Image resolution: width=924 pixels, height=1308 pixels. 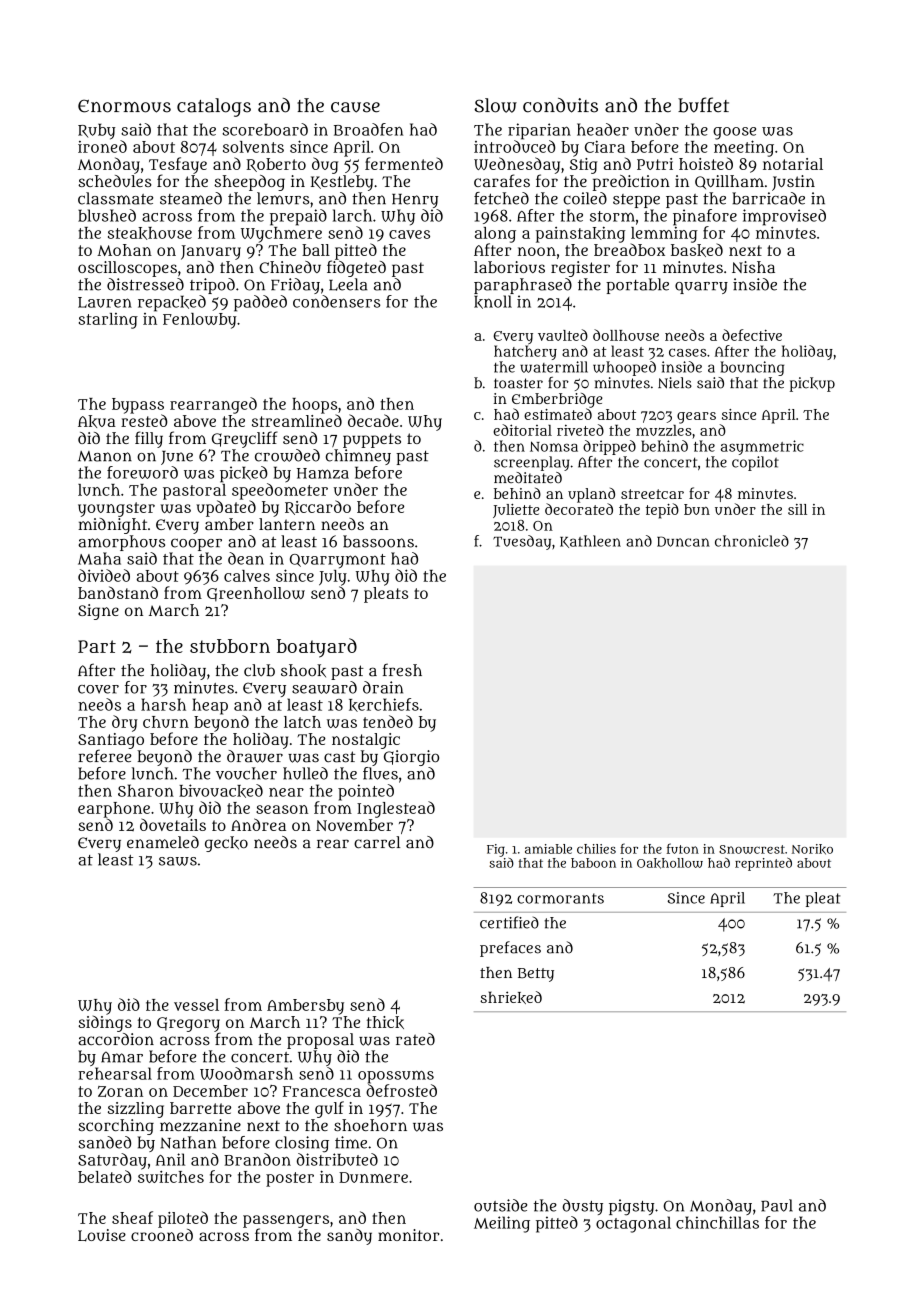 I want to click on cause, so click(x=355, y=107).
